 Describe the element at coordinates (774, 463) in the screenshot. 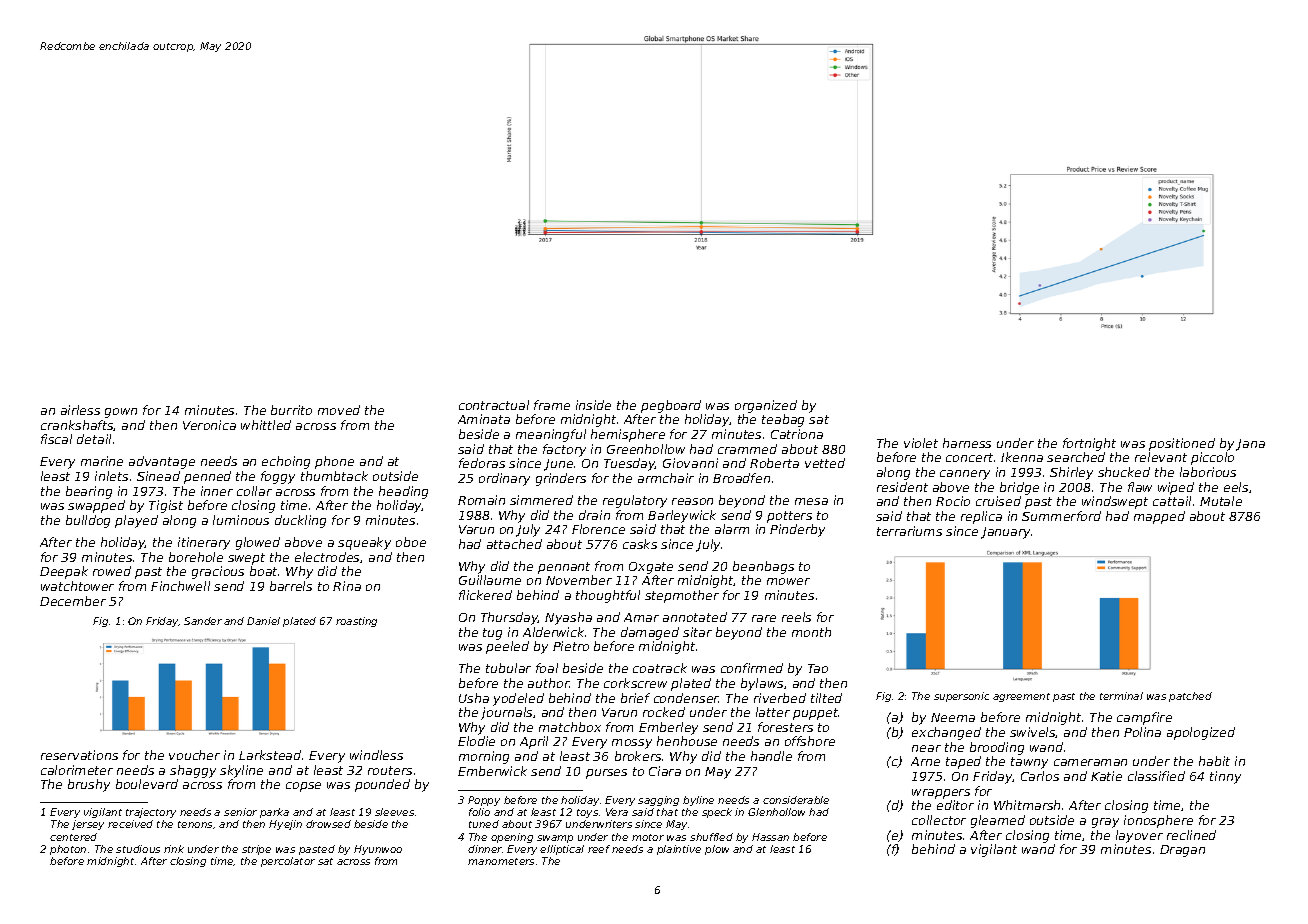

I see `Roberta` at that location.
